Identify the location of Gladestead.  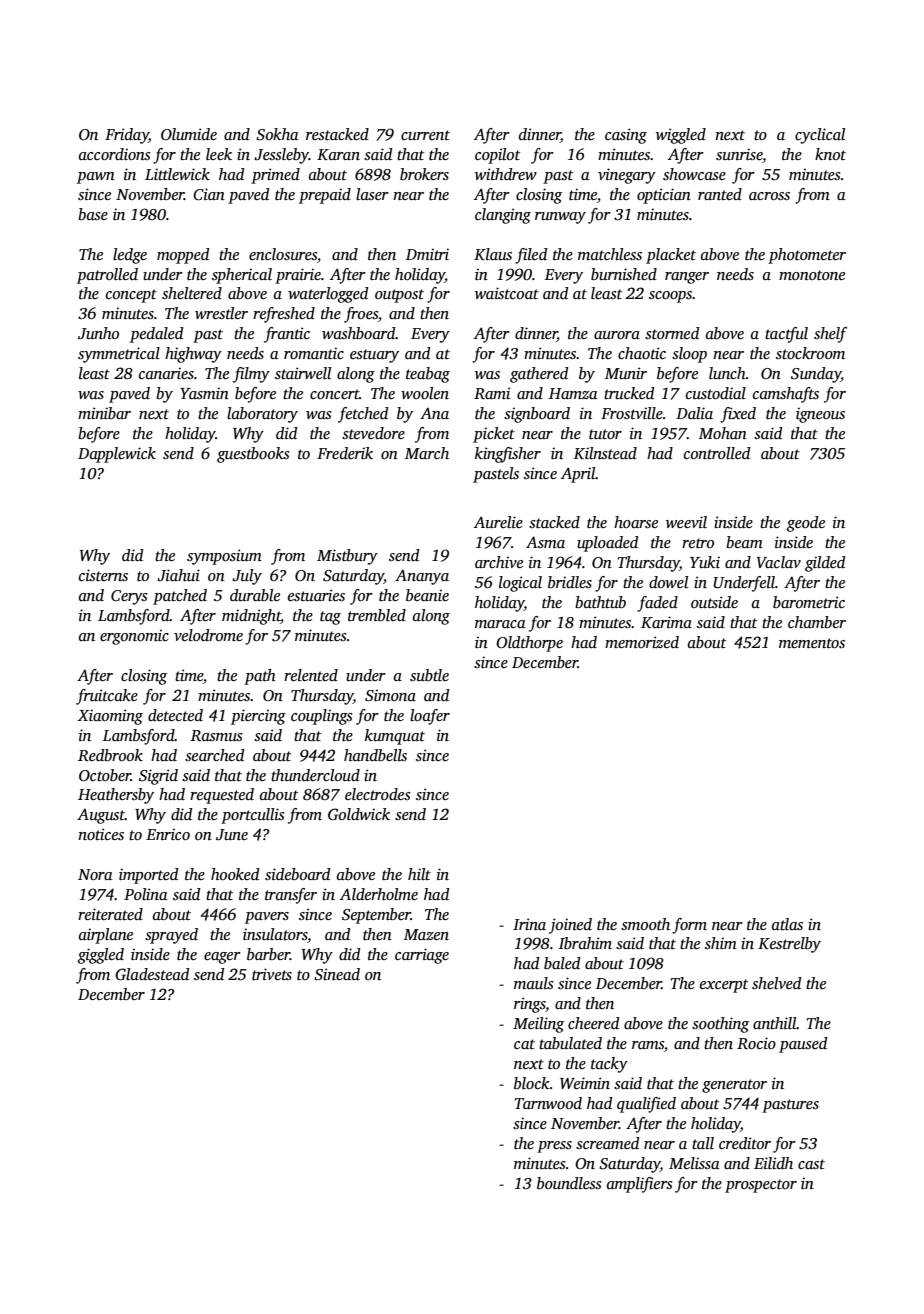
(152, 974).
